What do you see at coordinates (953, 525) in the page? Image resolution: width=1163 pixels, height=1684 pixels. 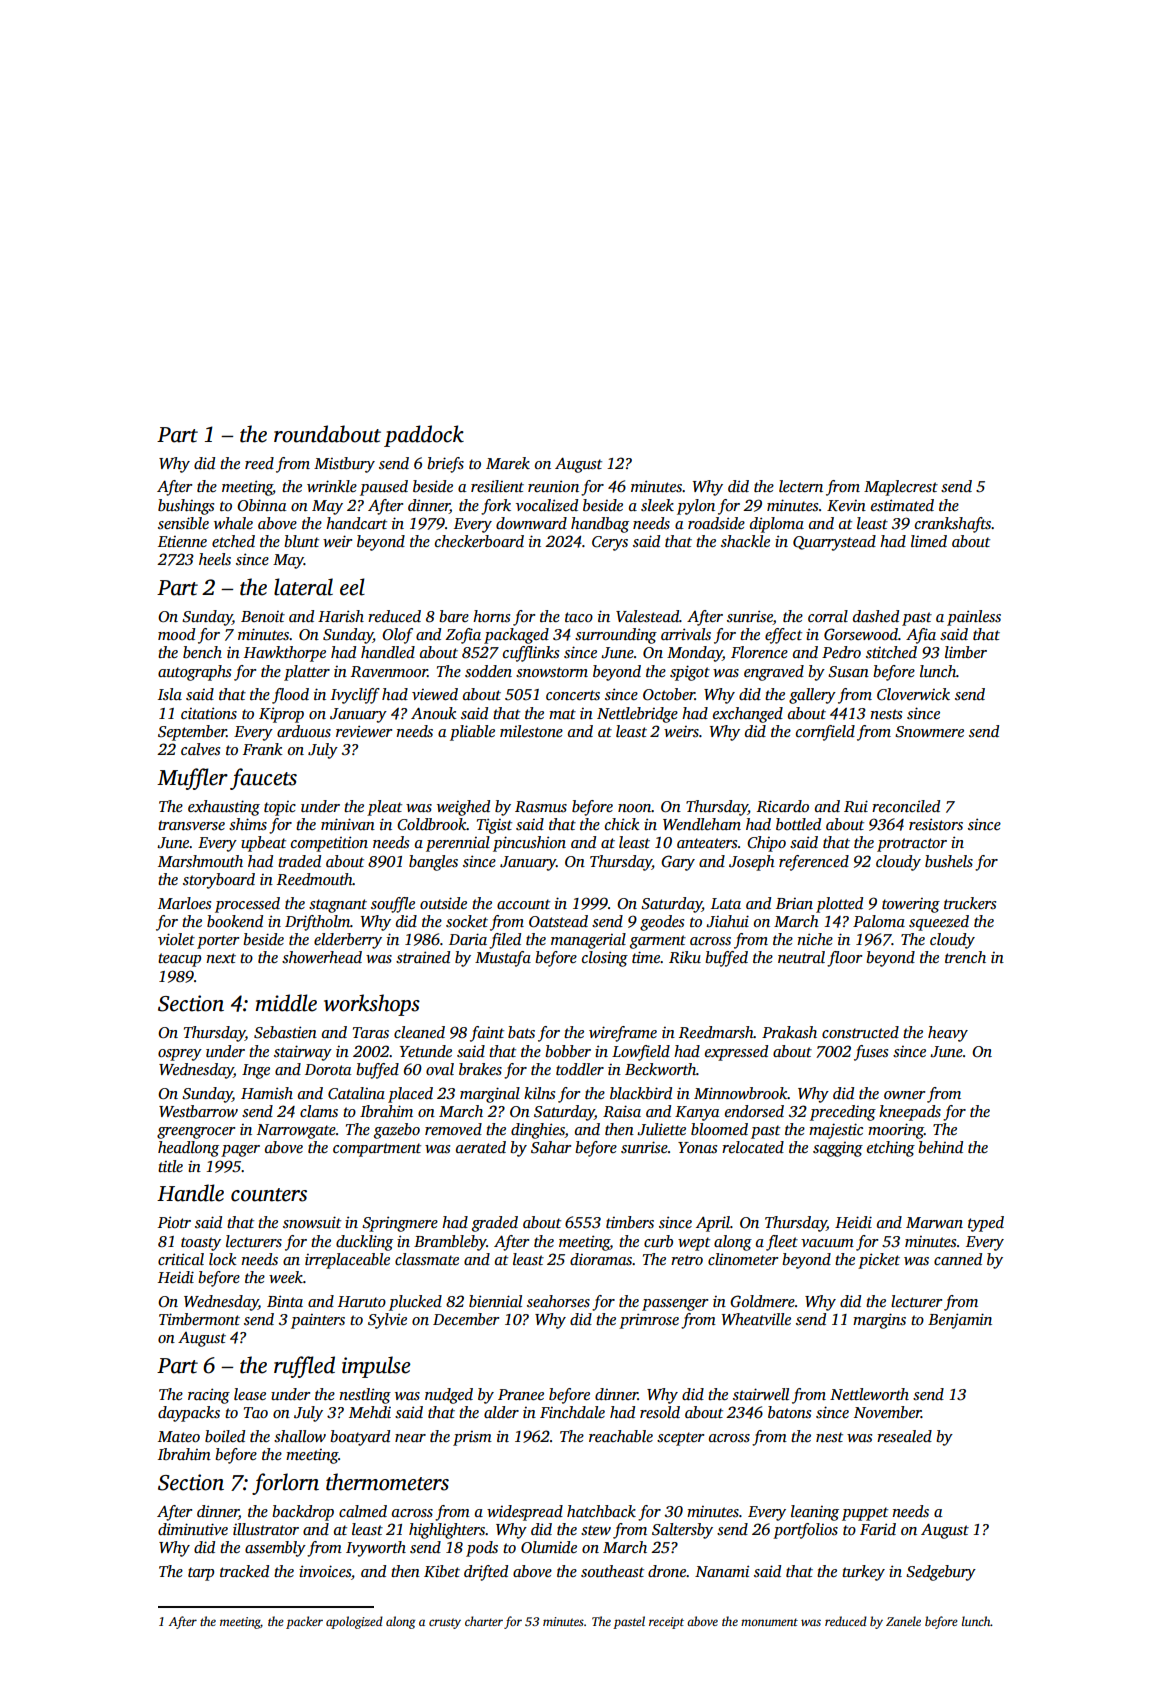 I see `crankshafts` at bounding box center [953, 525].
